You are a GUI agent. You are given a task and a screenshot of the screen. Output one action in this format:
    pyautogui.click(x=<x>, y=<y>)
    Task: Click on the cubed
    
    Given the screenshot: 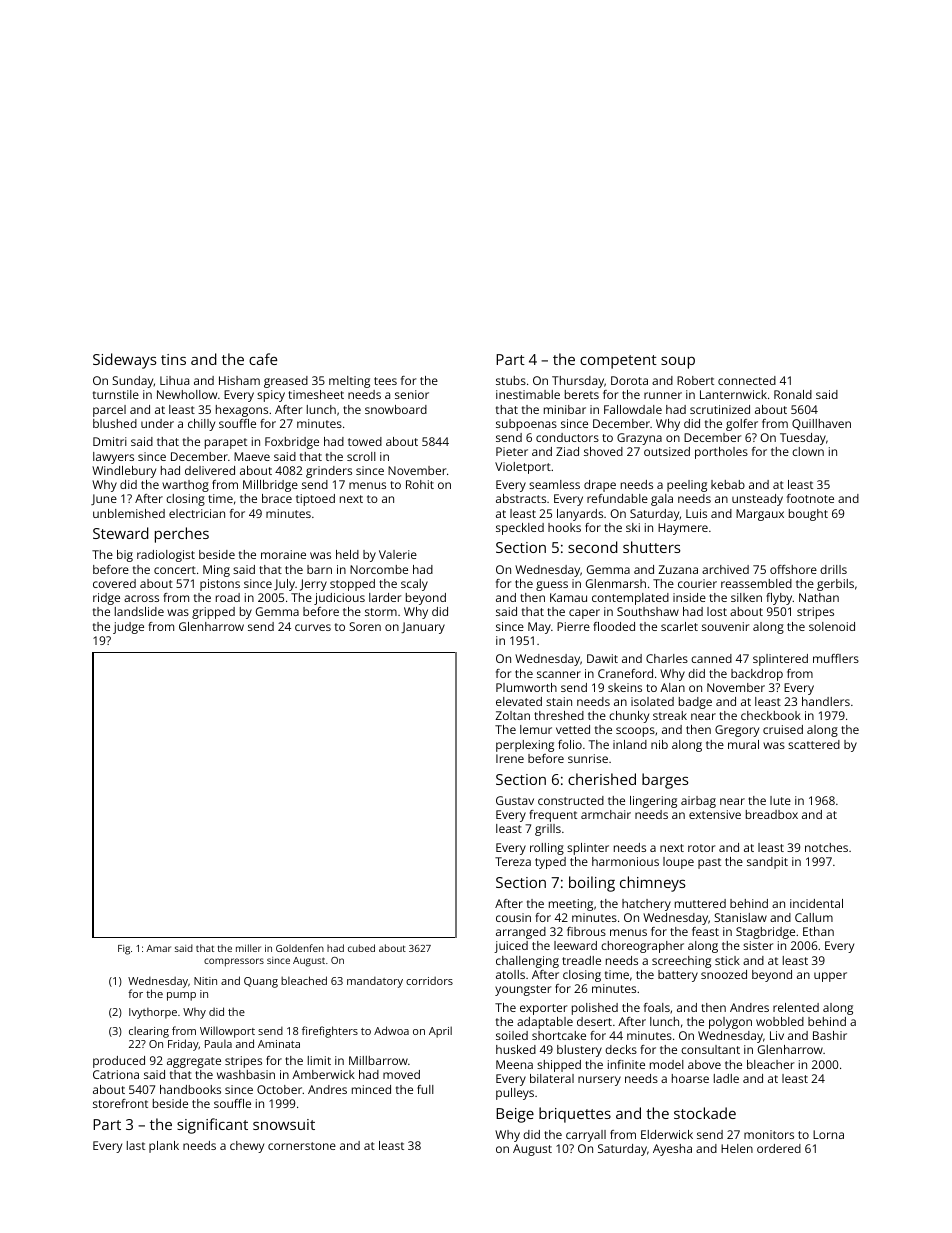 What is the action you would take?
    pyautogui.click(x=361, y=948)
